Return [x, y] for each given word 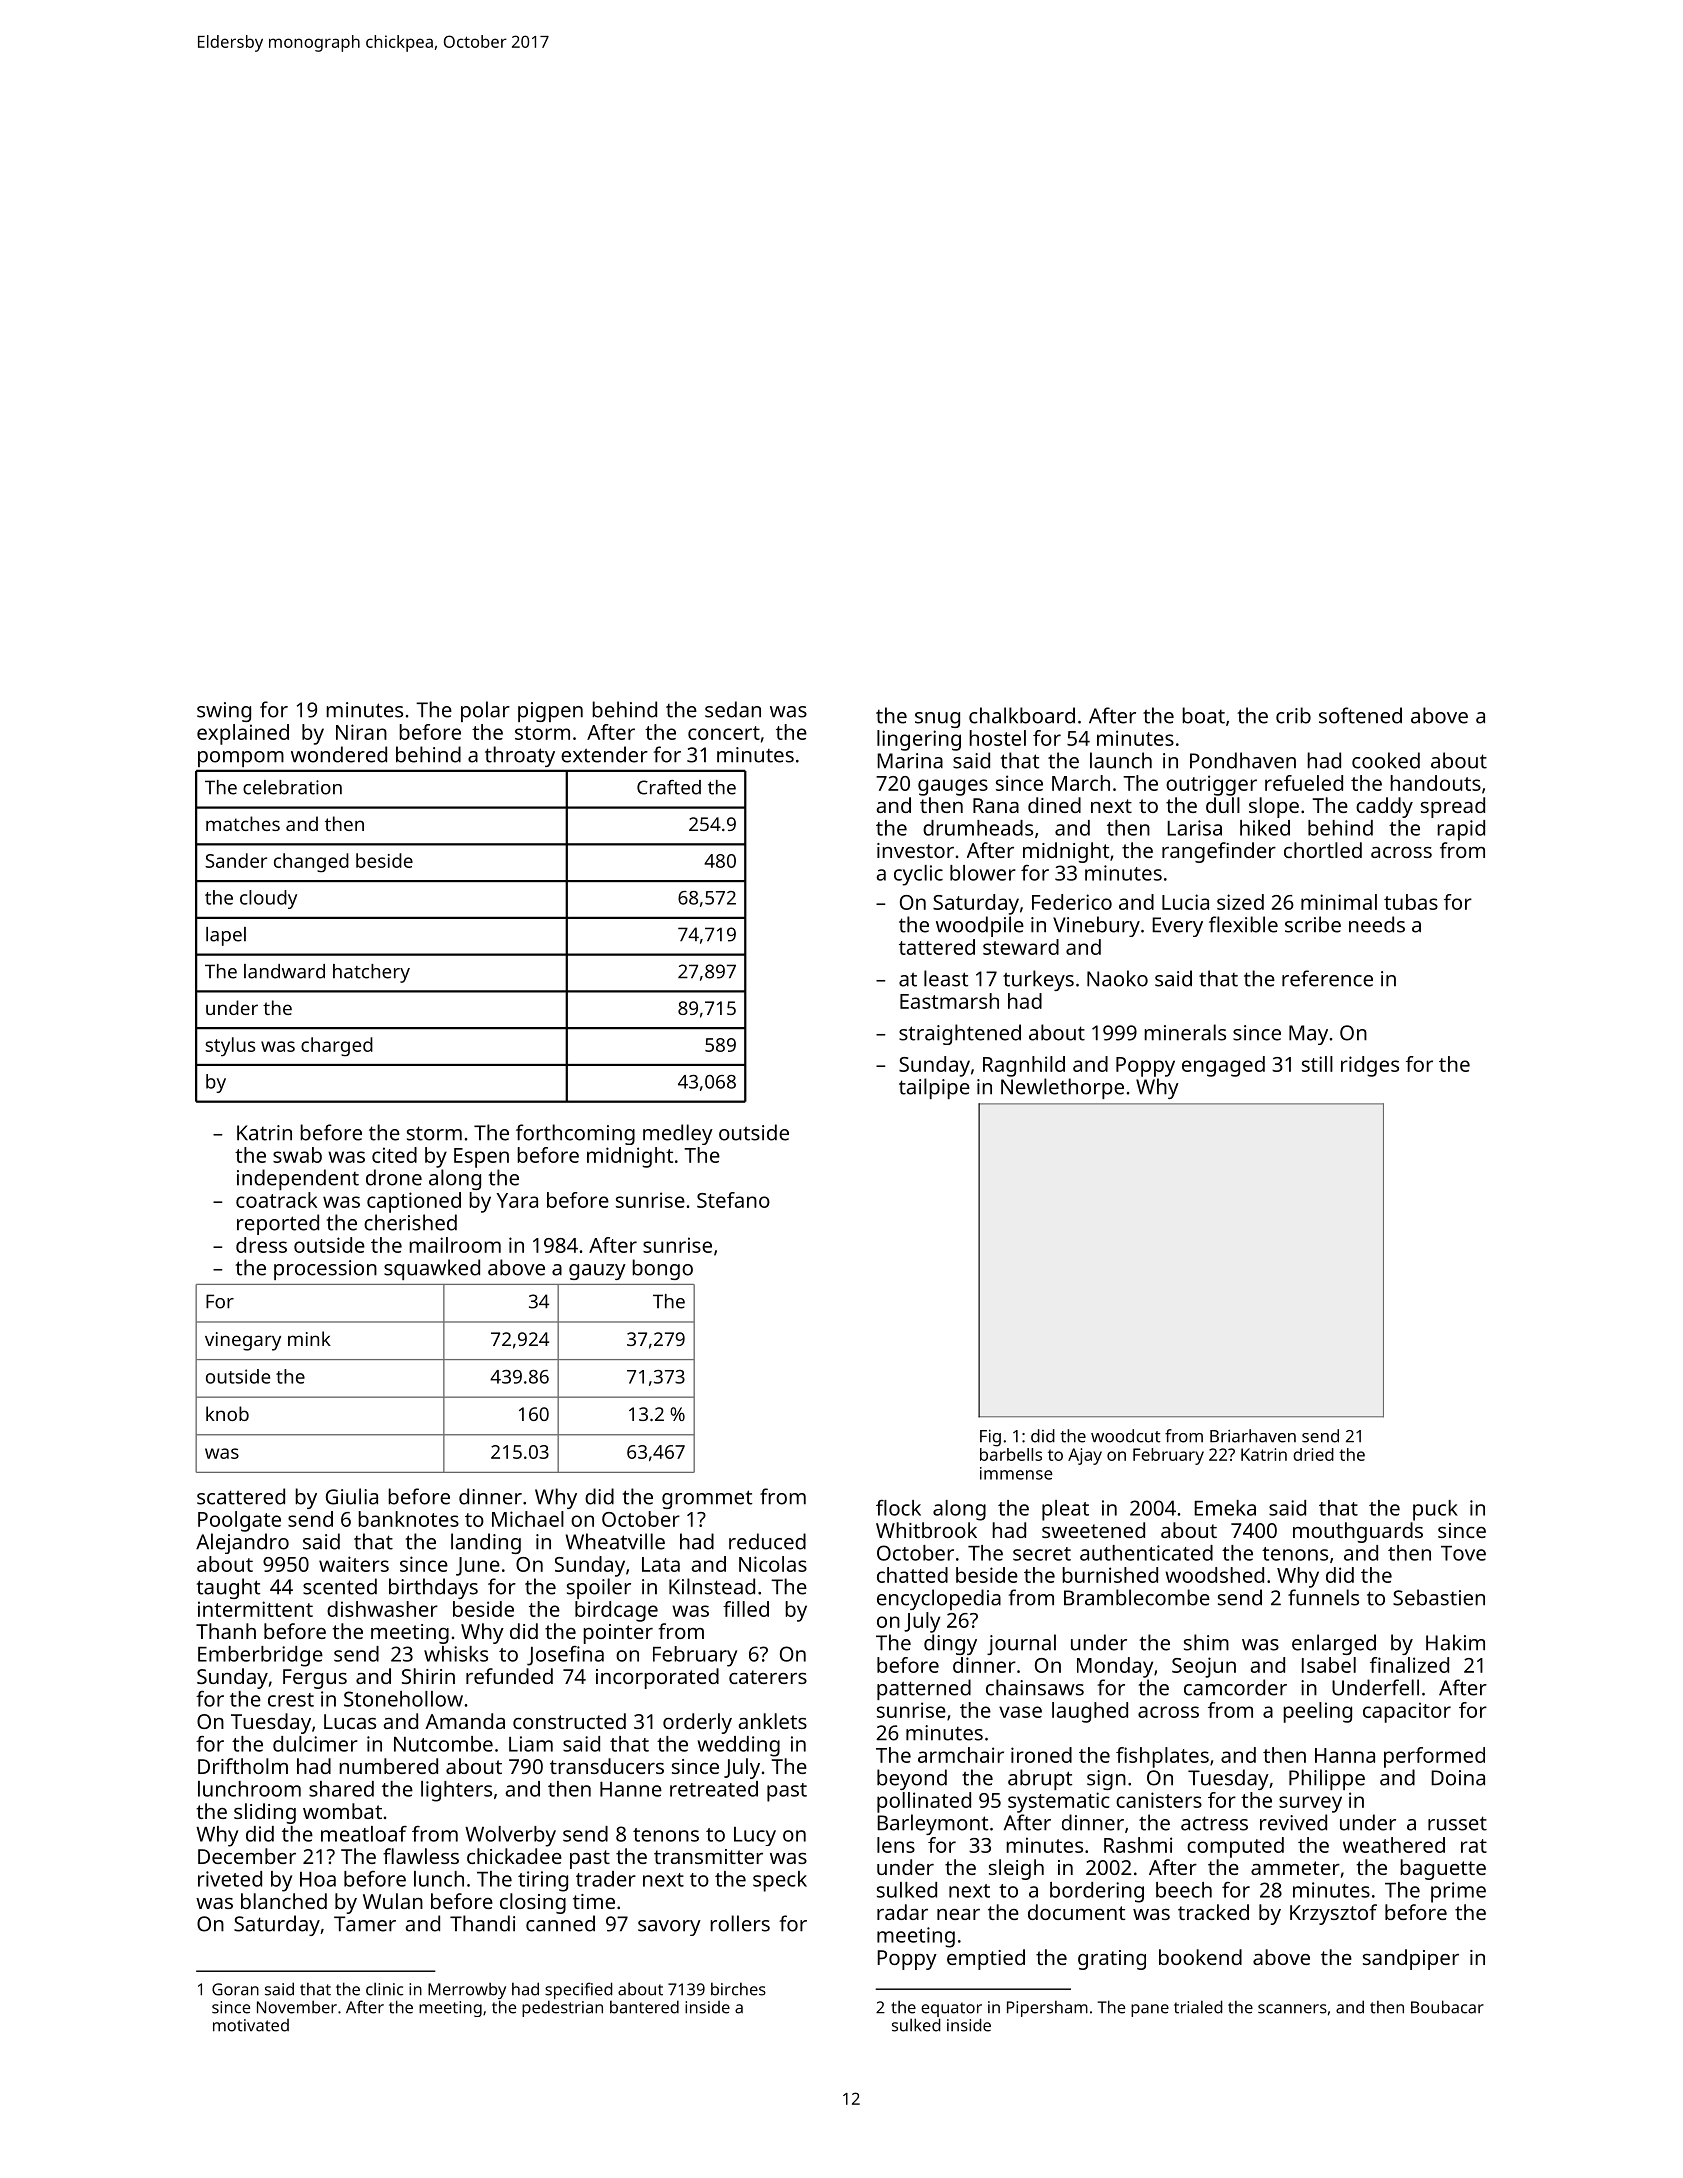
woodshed [1214, 1575]
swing [224, 712]
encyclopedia [939, 1599]
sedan [733, 709]
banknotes [408, 1519]
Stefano [733, 1200]
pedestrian [562, 2008]
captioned [414, 1202]
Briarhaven [1253, 1436]
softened [1360, 715]
